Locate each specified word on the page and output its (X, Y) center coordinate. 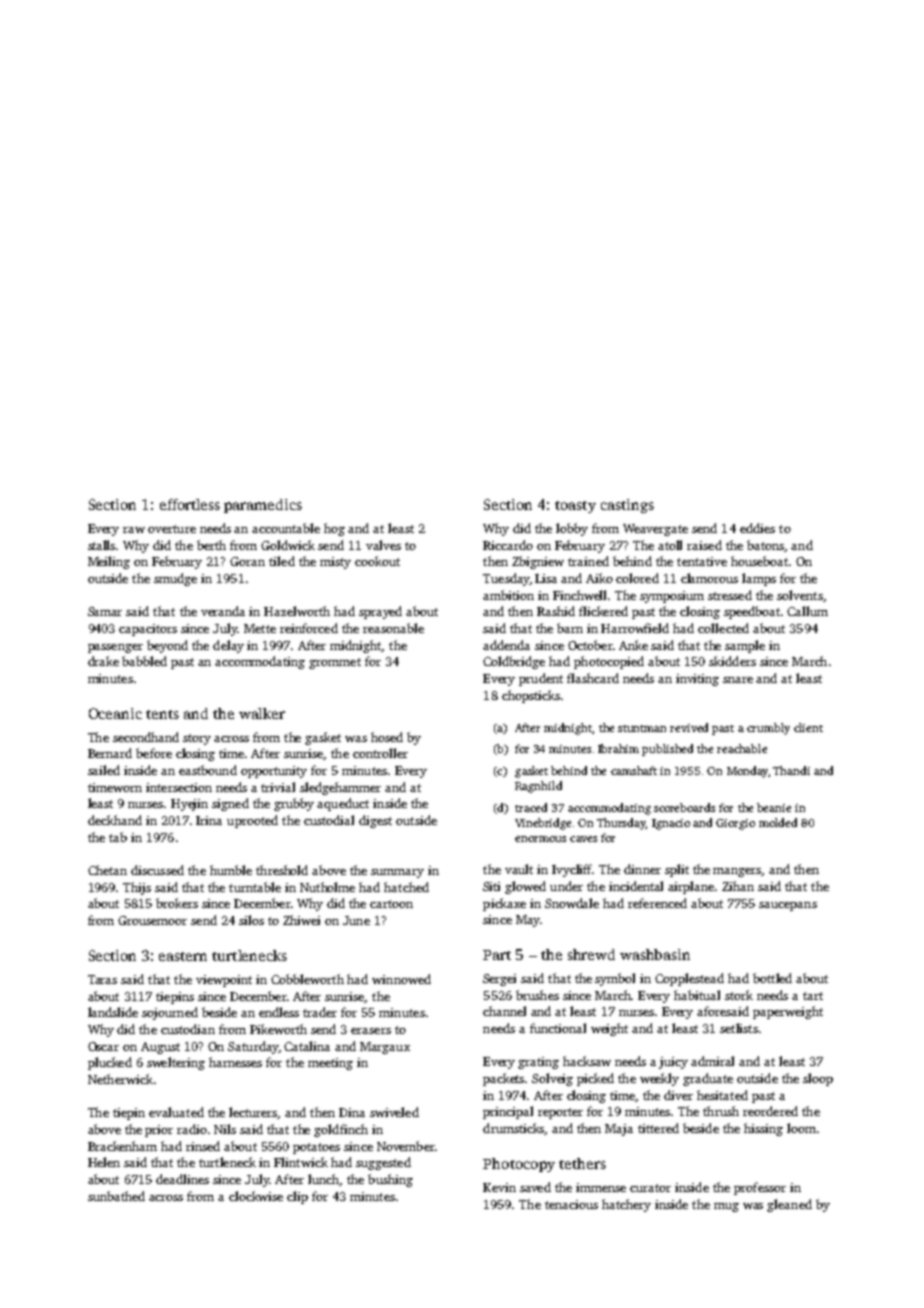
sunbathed (116, 1196)
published (667, 750)
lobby (572, 529)
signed (230, 804)
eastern (183, 956)
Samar (105, 611)
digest (375, 821)
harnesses (235, 1062)
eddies (757, 528)
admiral (712, 1061)
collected (723, 628)
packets (504, 1079)
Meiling (109, 562)
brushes (537, 995)
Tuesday (506, 579)
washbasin (655, 954)
